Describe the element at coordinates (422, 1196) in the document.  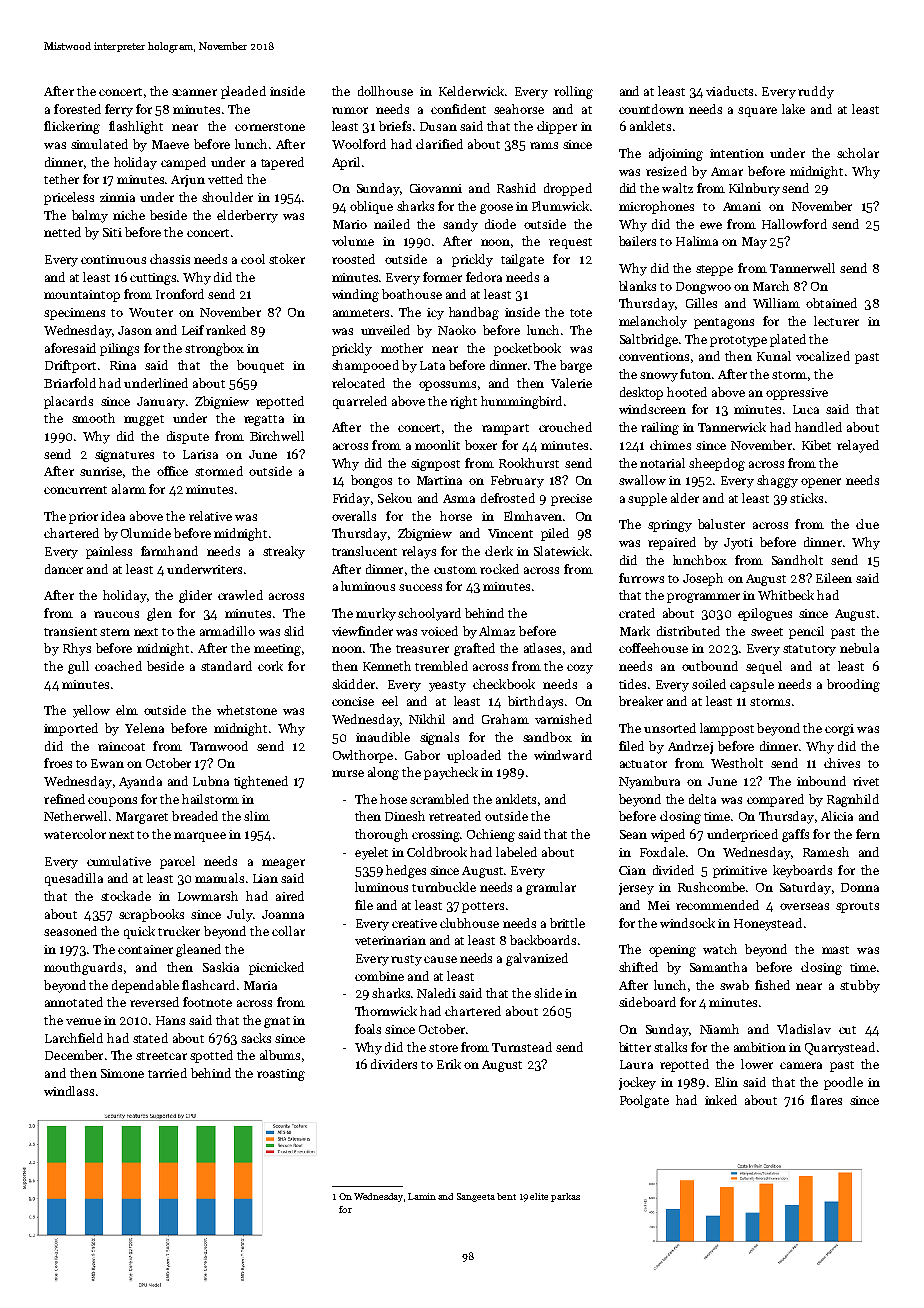
I see `Lamin` at that location.
